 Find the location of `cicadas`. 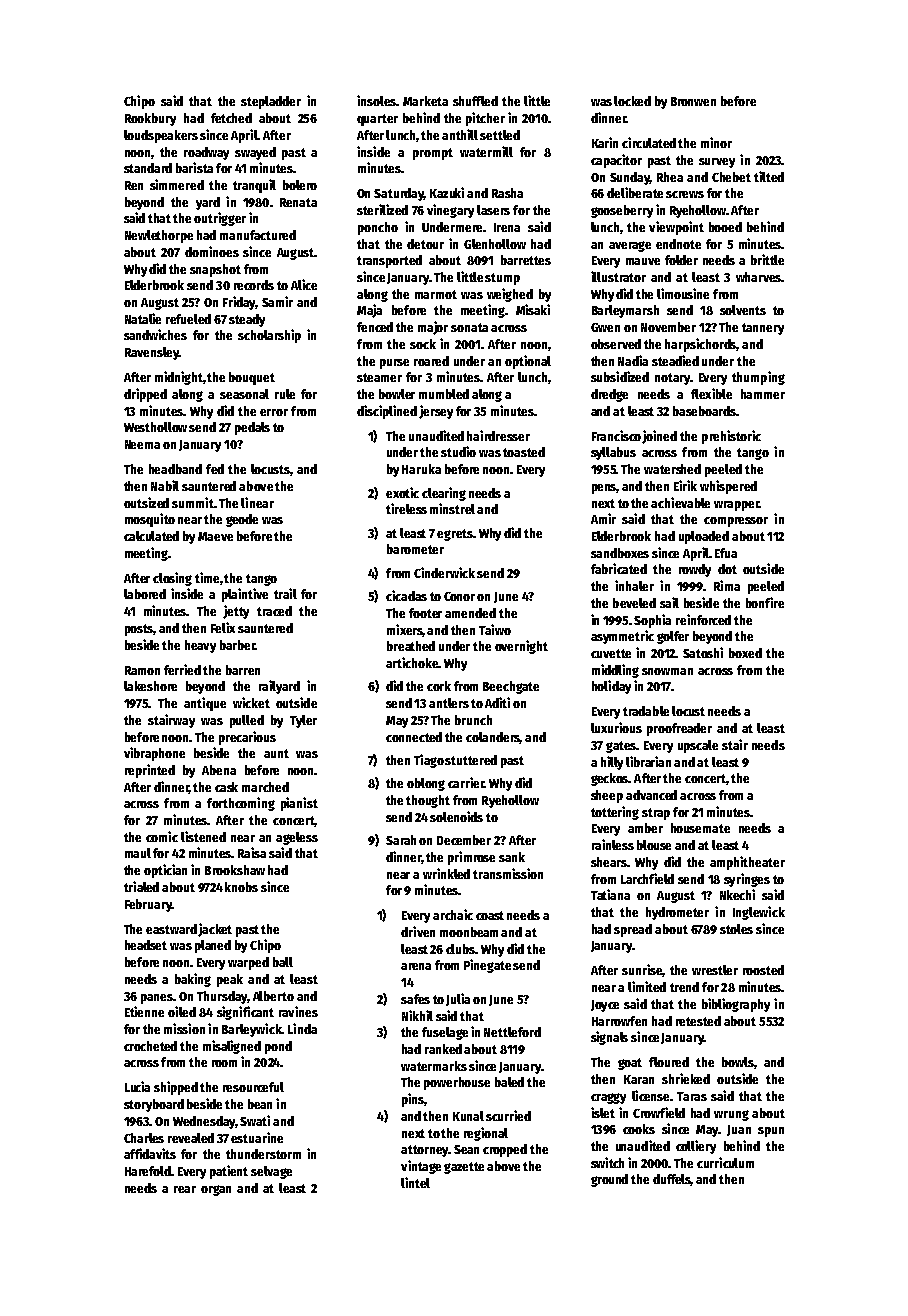

cicadas is located at coordinates (406, 595).
